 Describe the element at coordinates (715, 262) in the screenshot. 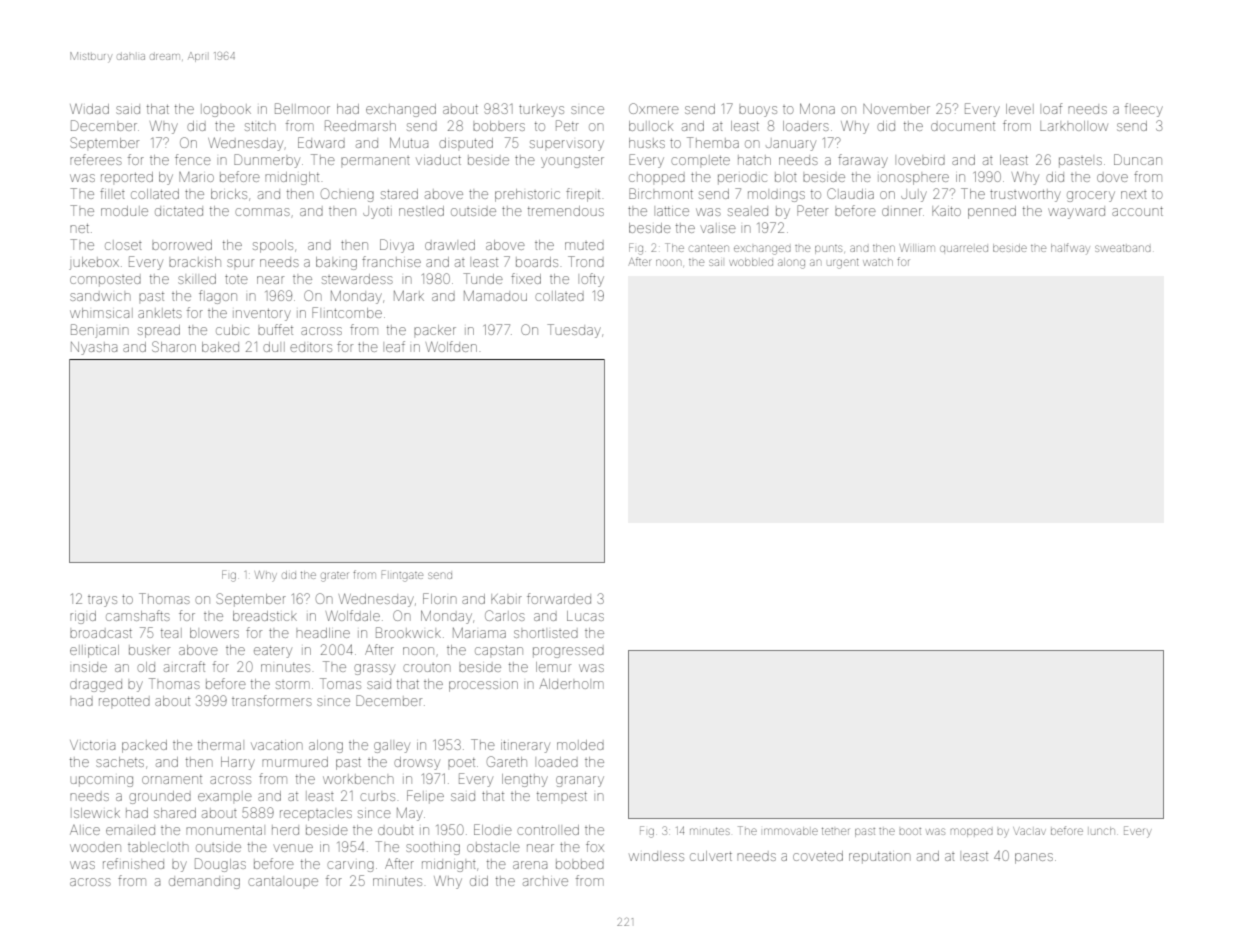

I see `sail` at that location.
